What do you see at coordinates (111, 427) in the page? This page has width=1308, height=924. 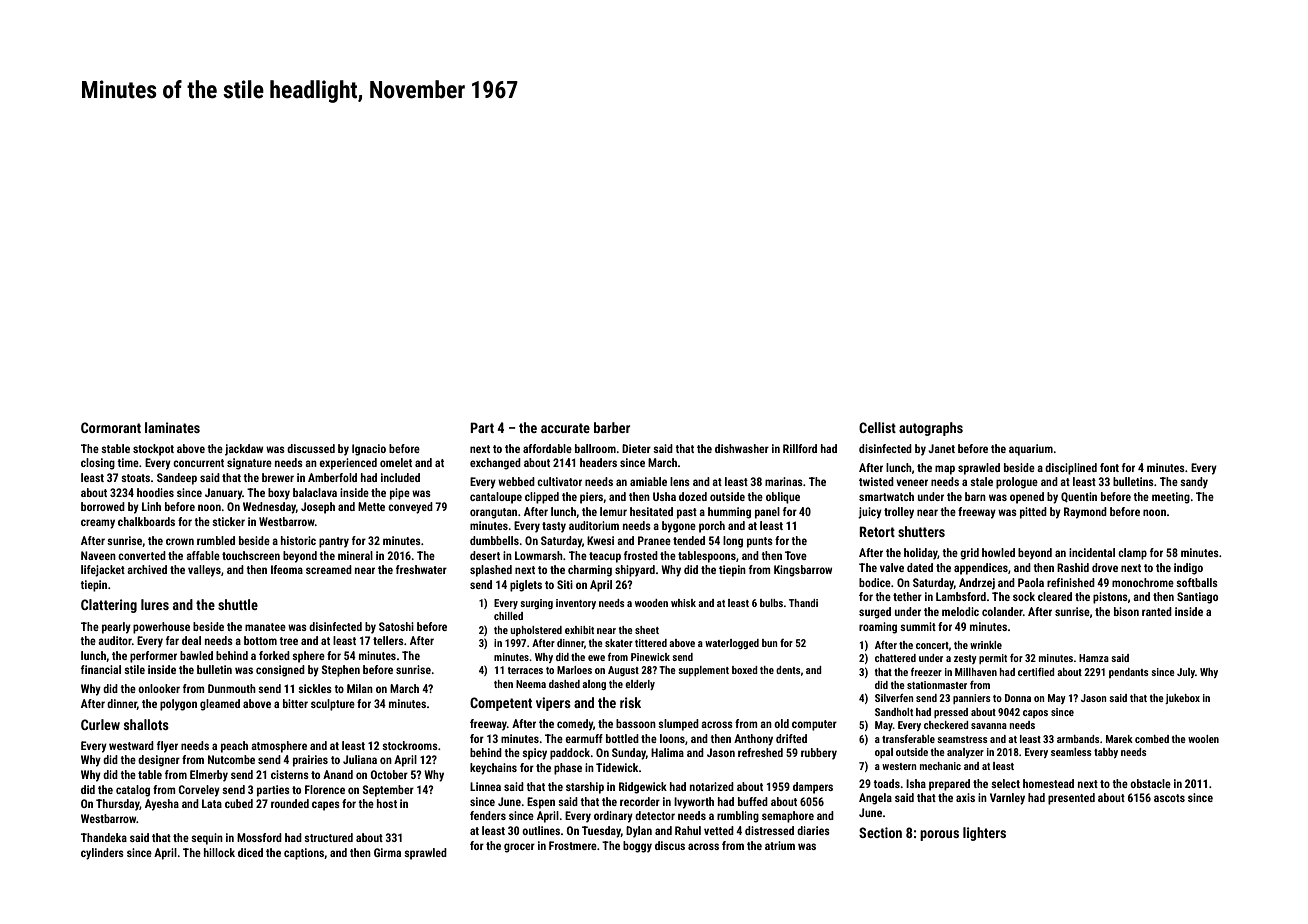 I see `Cormorant` at bounding box center [111, 427].
